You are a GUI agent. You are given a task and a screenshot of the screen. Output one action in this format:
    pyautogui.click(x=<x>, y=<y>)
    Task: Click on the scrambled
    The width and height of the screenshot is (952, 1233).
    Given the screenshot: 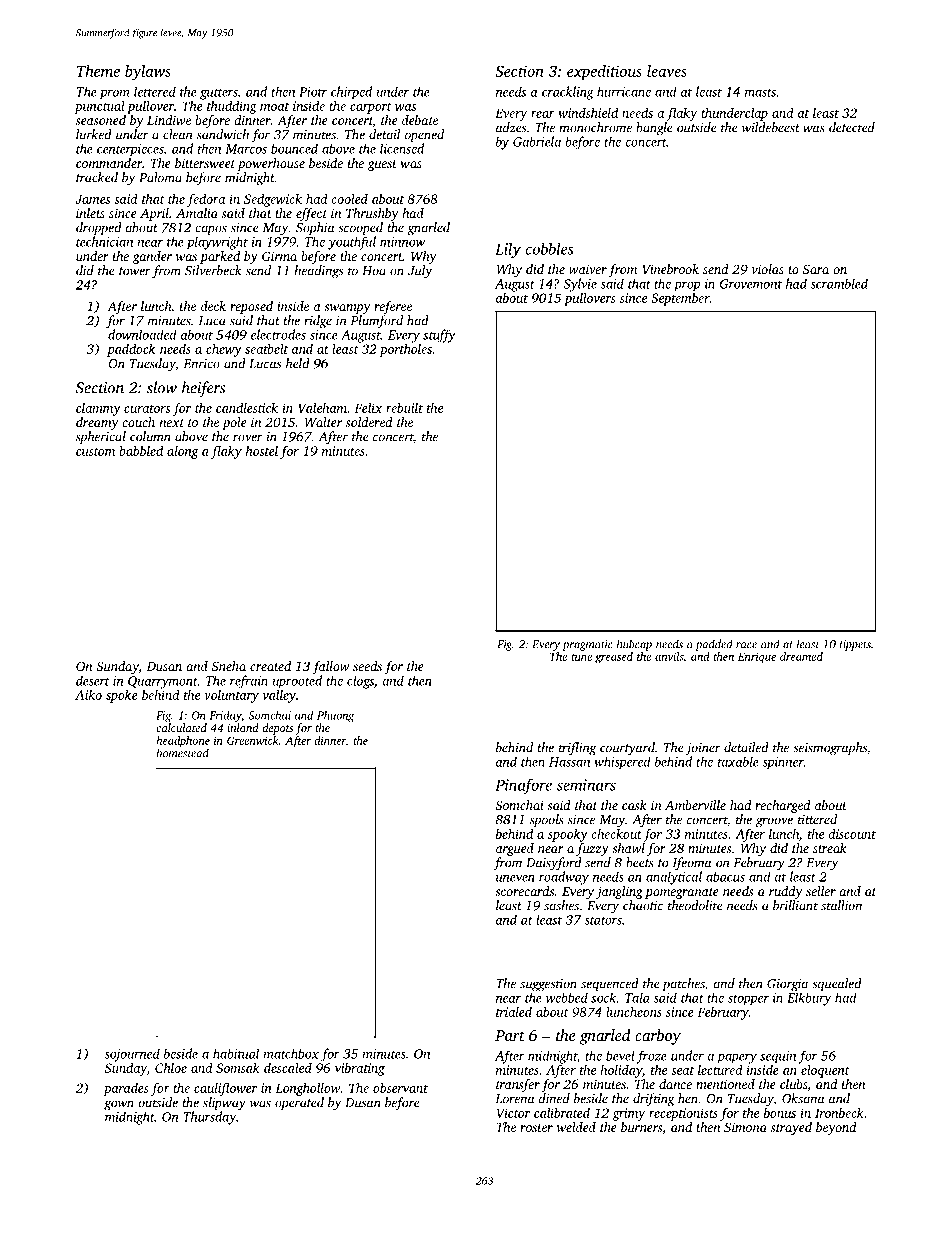 What is the action you would take?
    pyautogui.click(x=839, y=283)
